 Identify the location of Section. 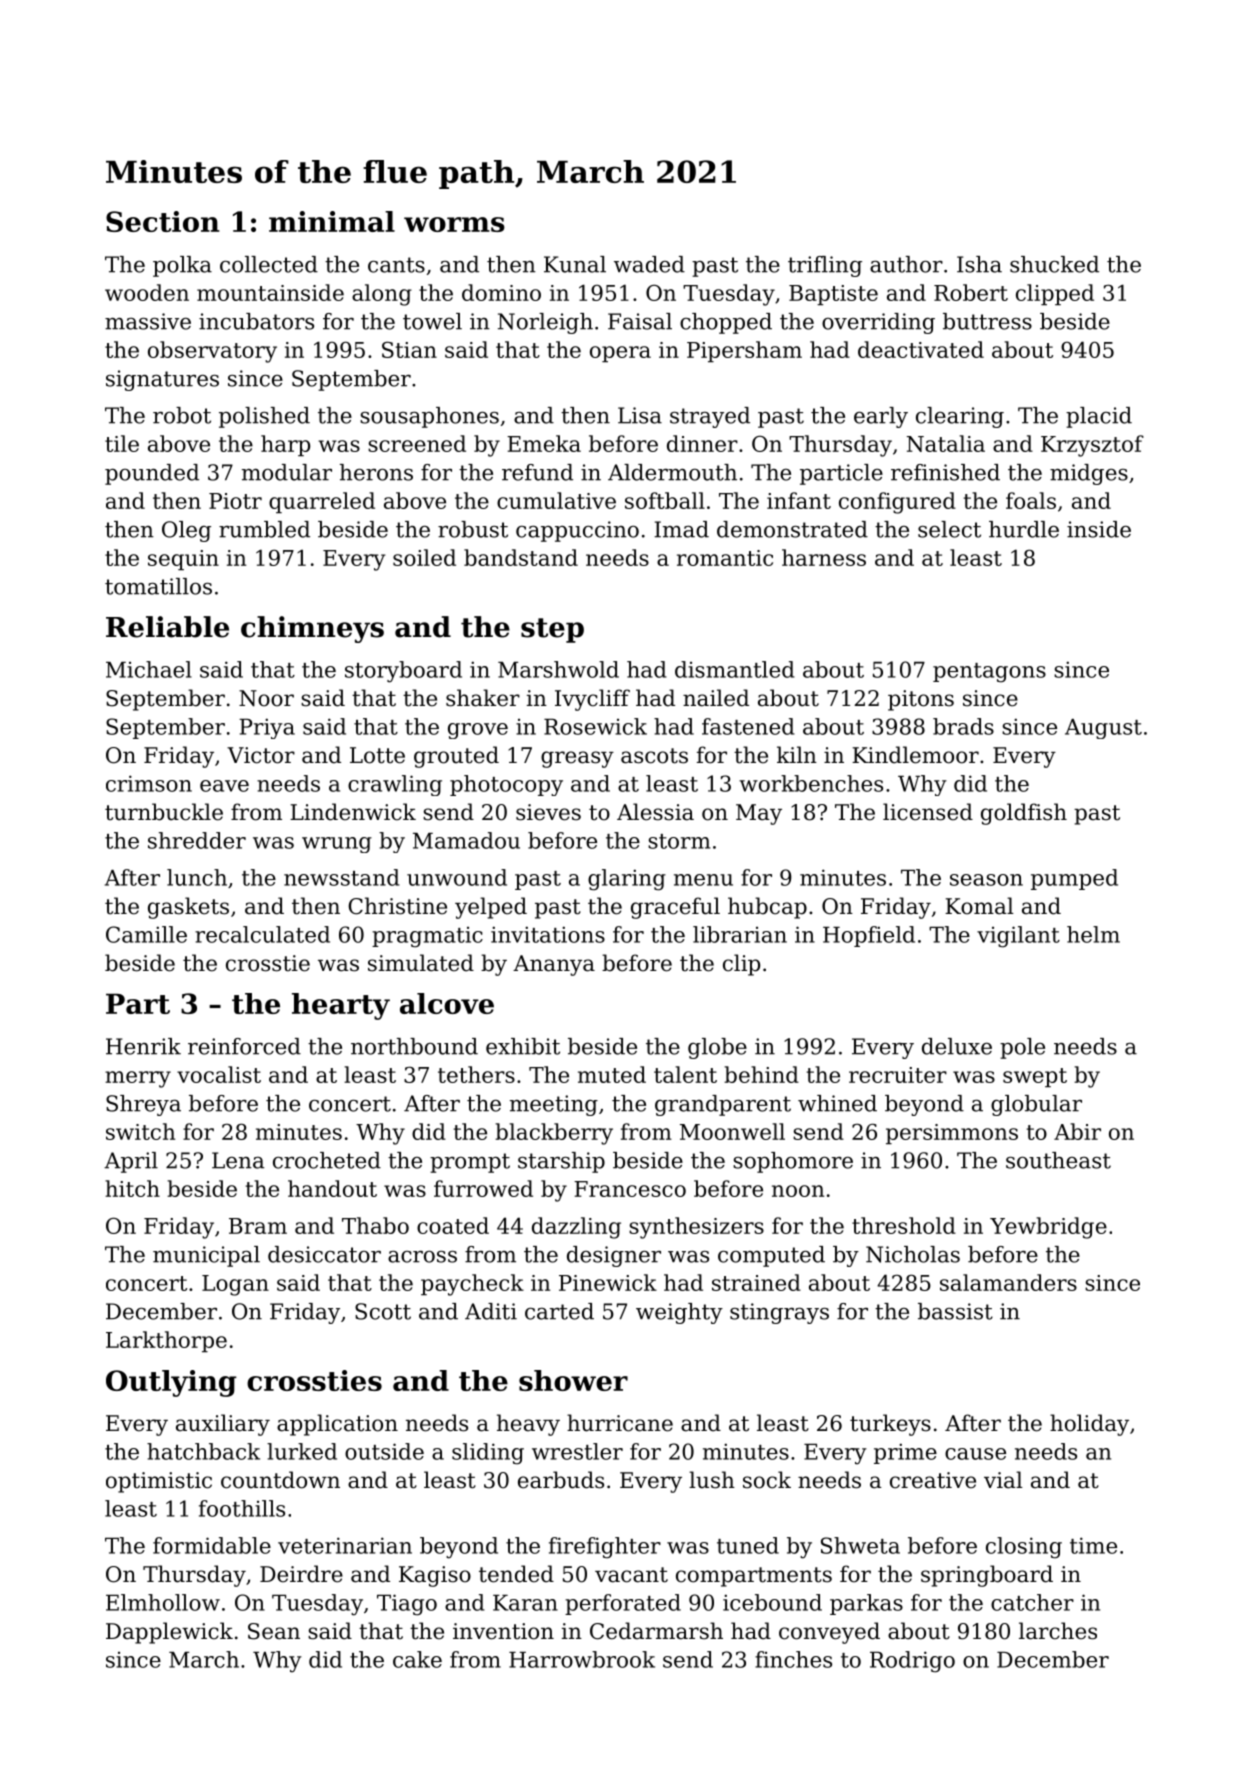
(163, 221).
